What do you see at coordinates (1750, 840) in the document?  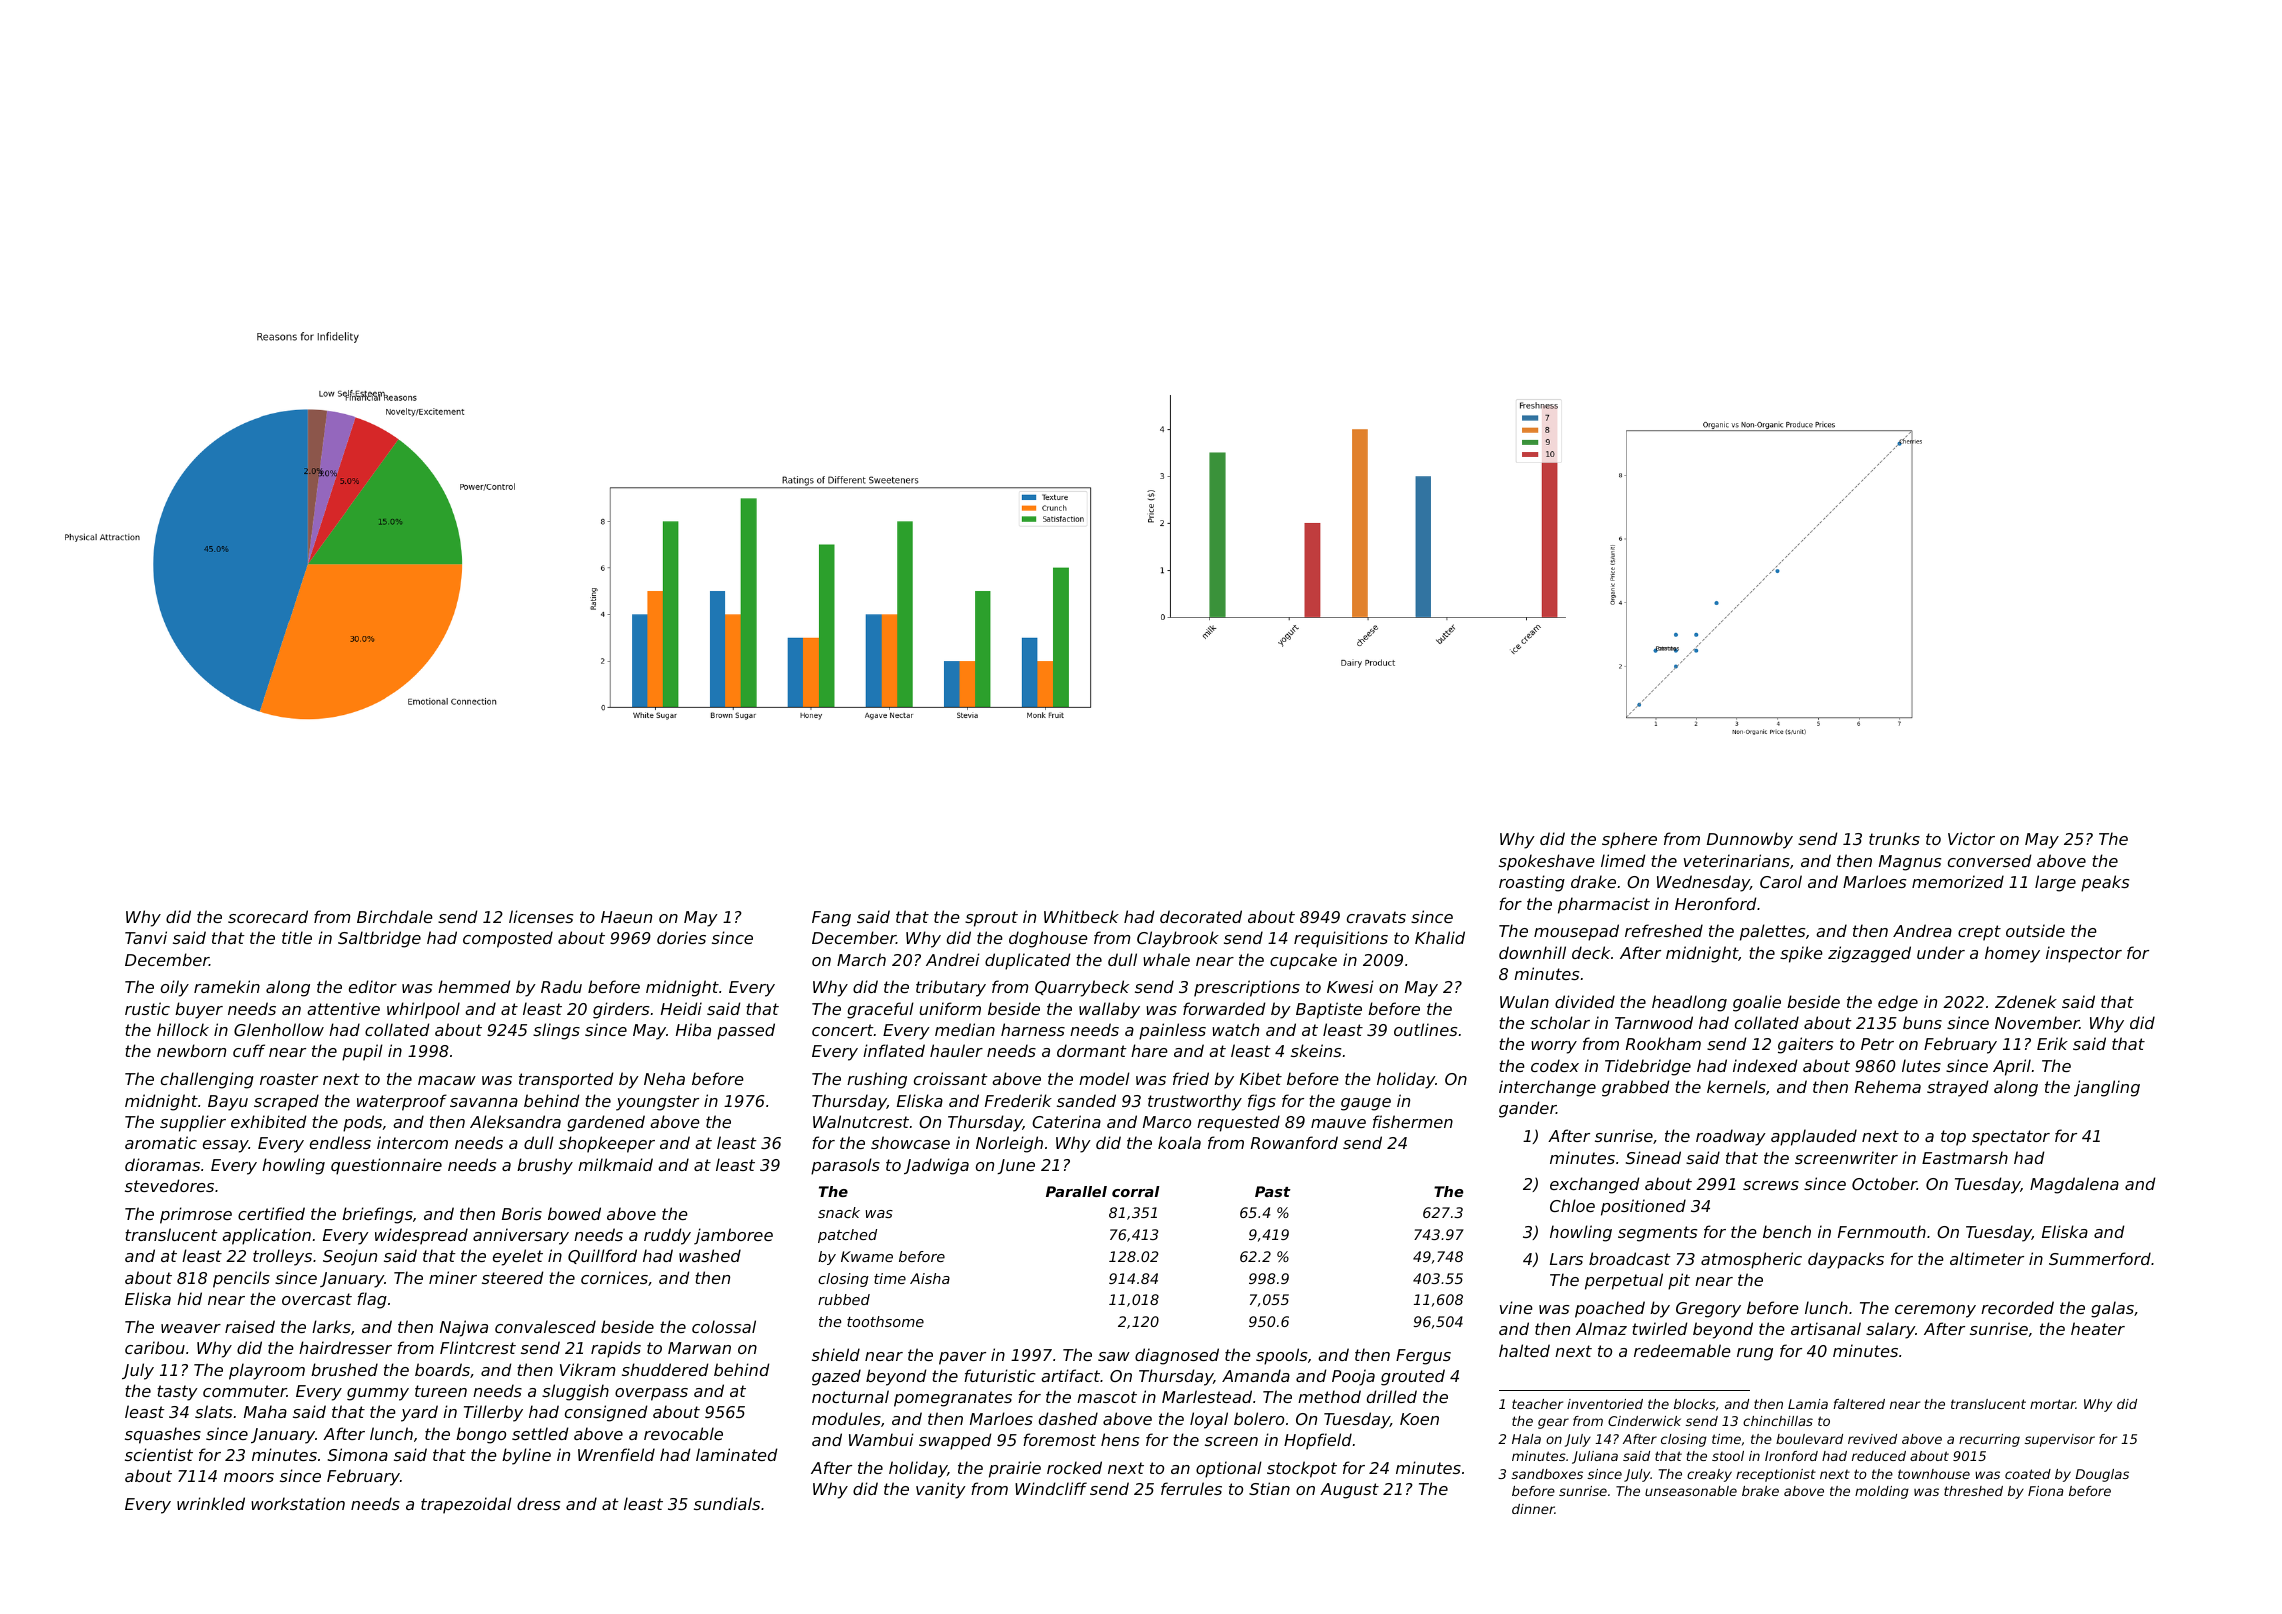 I see `Dunnowby` at bounding box center [1750, 840].
